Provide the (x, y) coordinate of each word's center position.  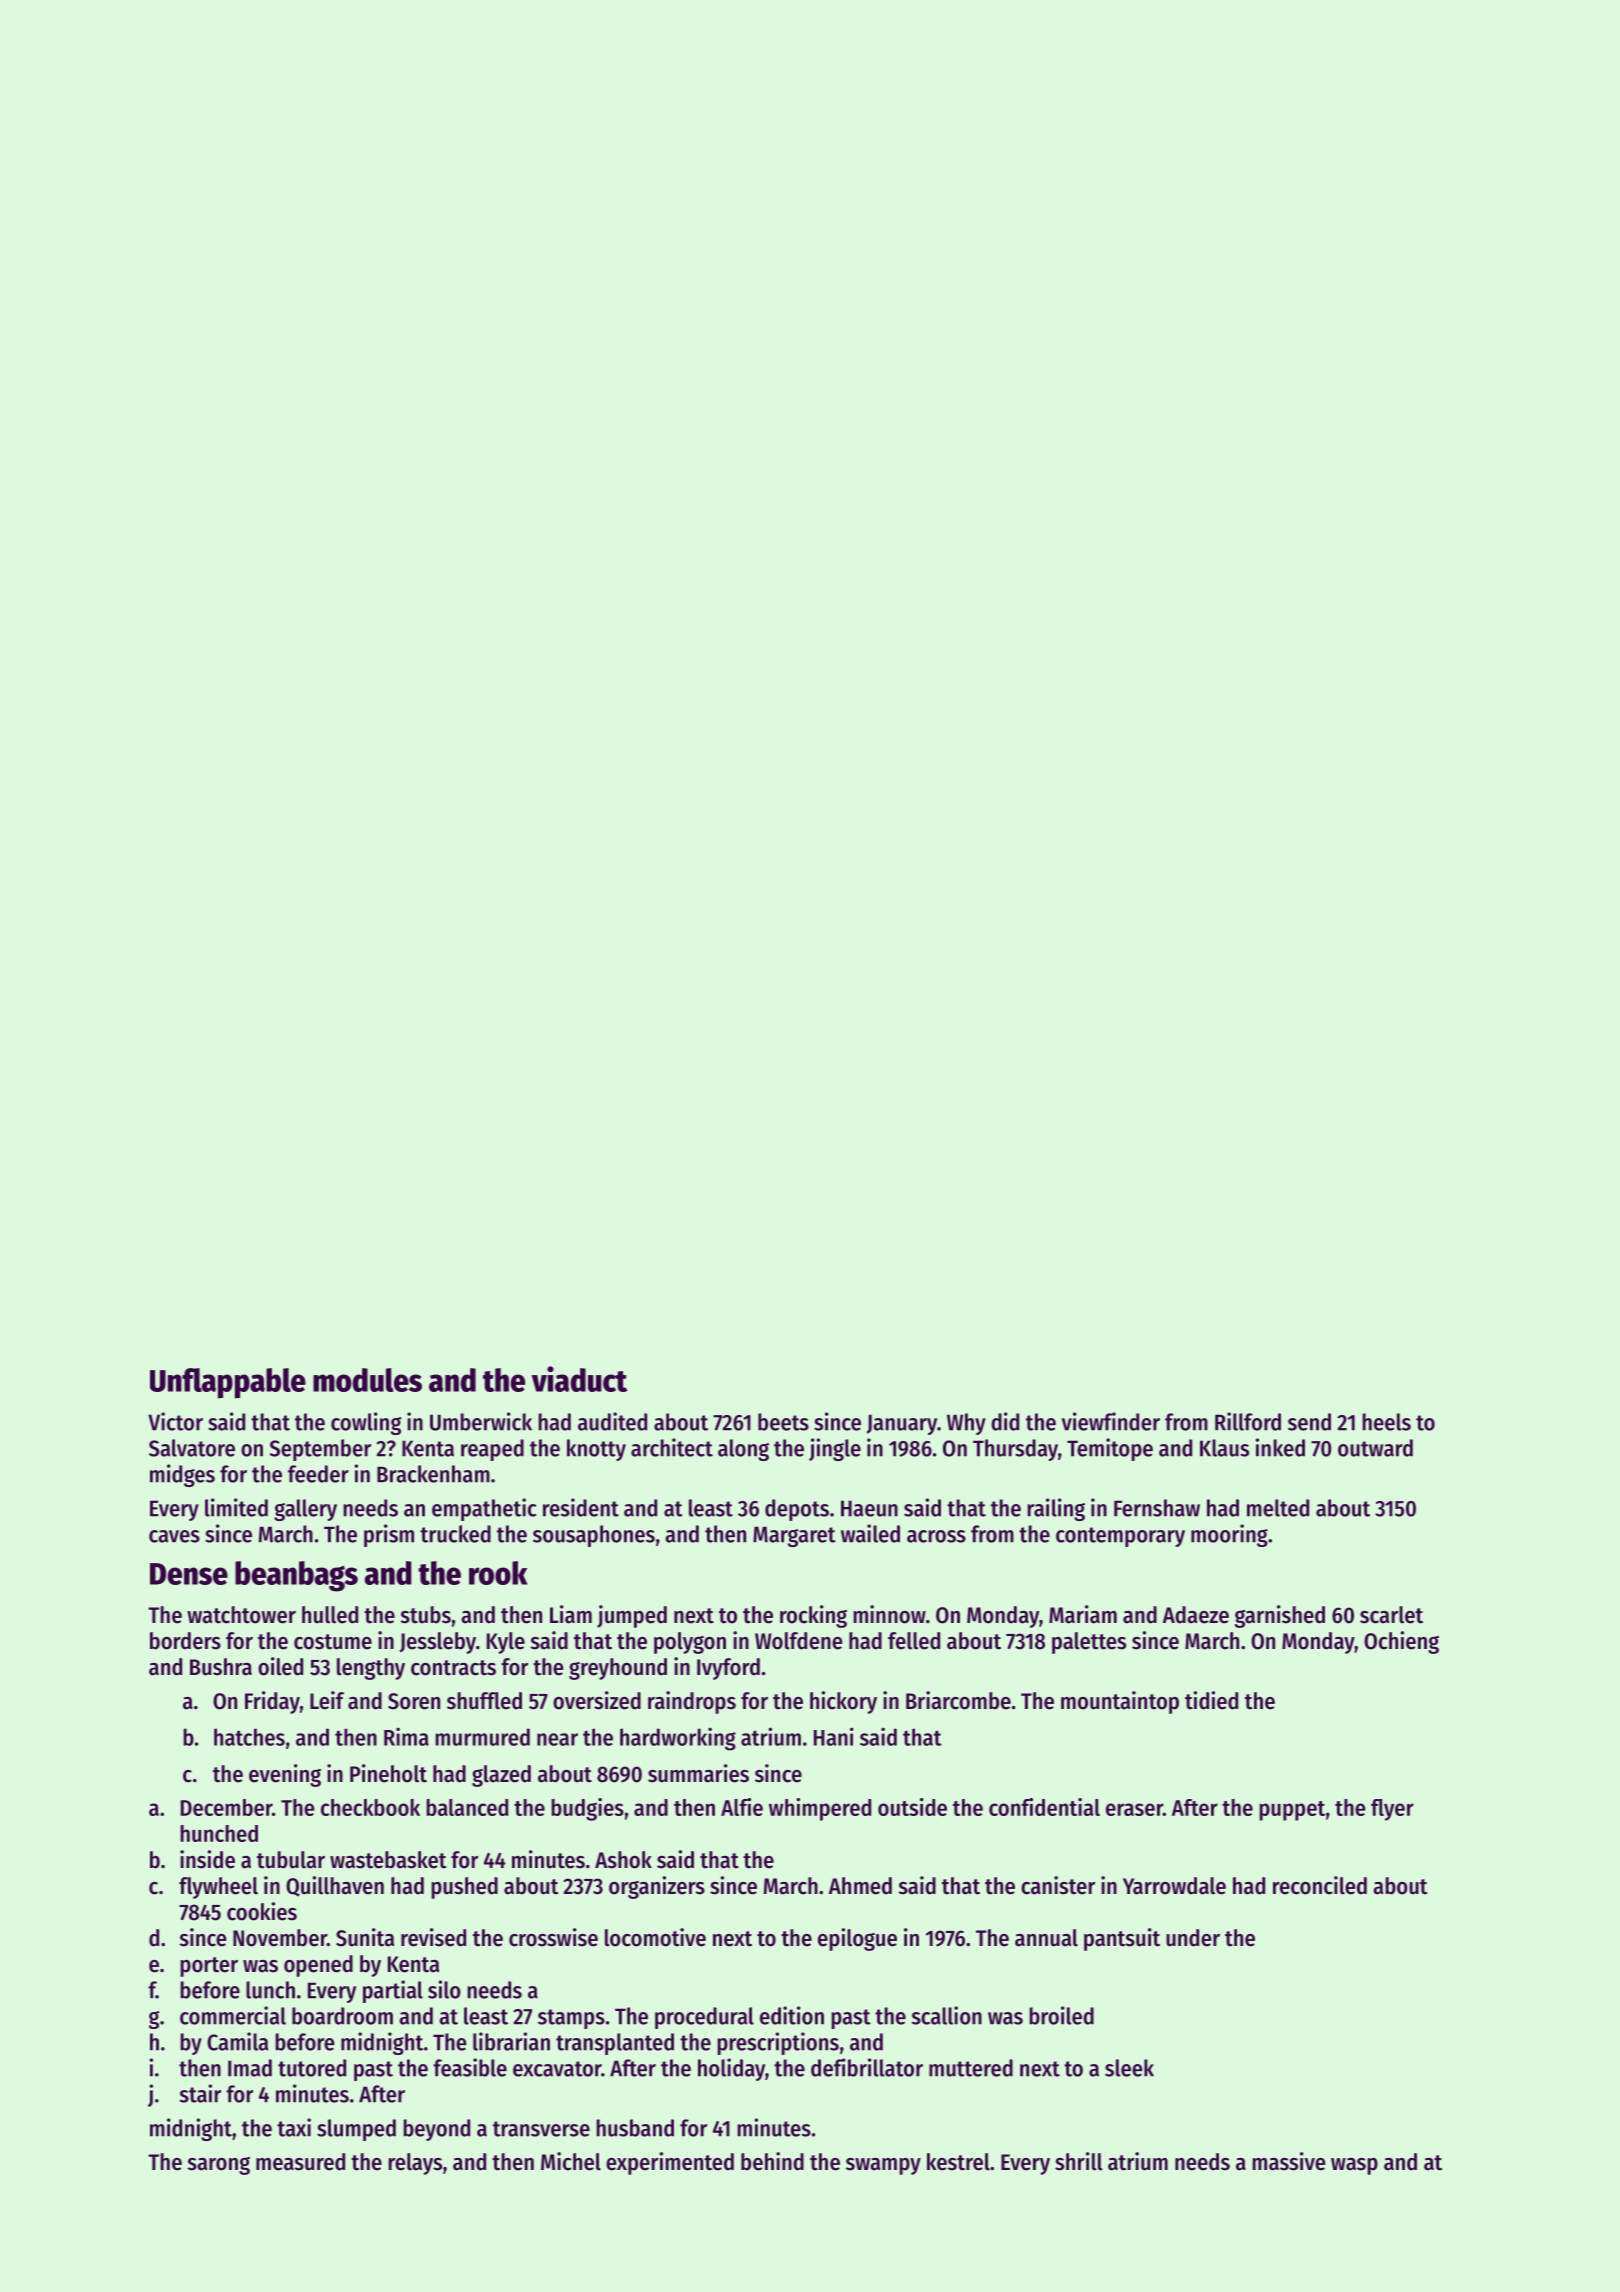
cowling (366, 1423)
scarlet (1391, 1615)
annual (1046, 1938)
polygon (690, 1643)
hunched (219, 1833)
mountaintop (1120, 1702)
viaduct (579, 1379)
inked (1280, 1447)
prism (389, 1535)
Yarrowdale (1174, 1886)
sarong (219, 2166)
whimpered (820, 1809)
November (280, 1938)
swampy (883, 2166)
